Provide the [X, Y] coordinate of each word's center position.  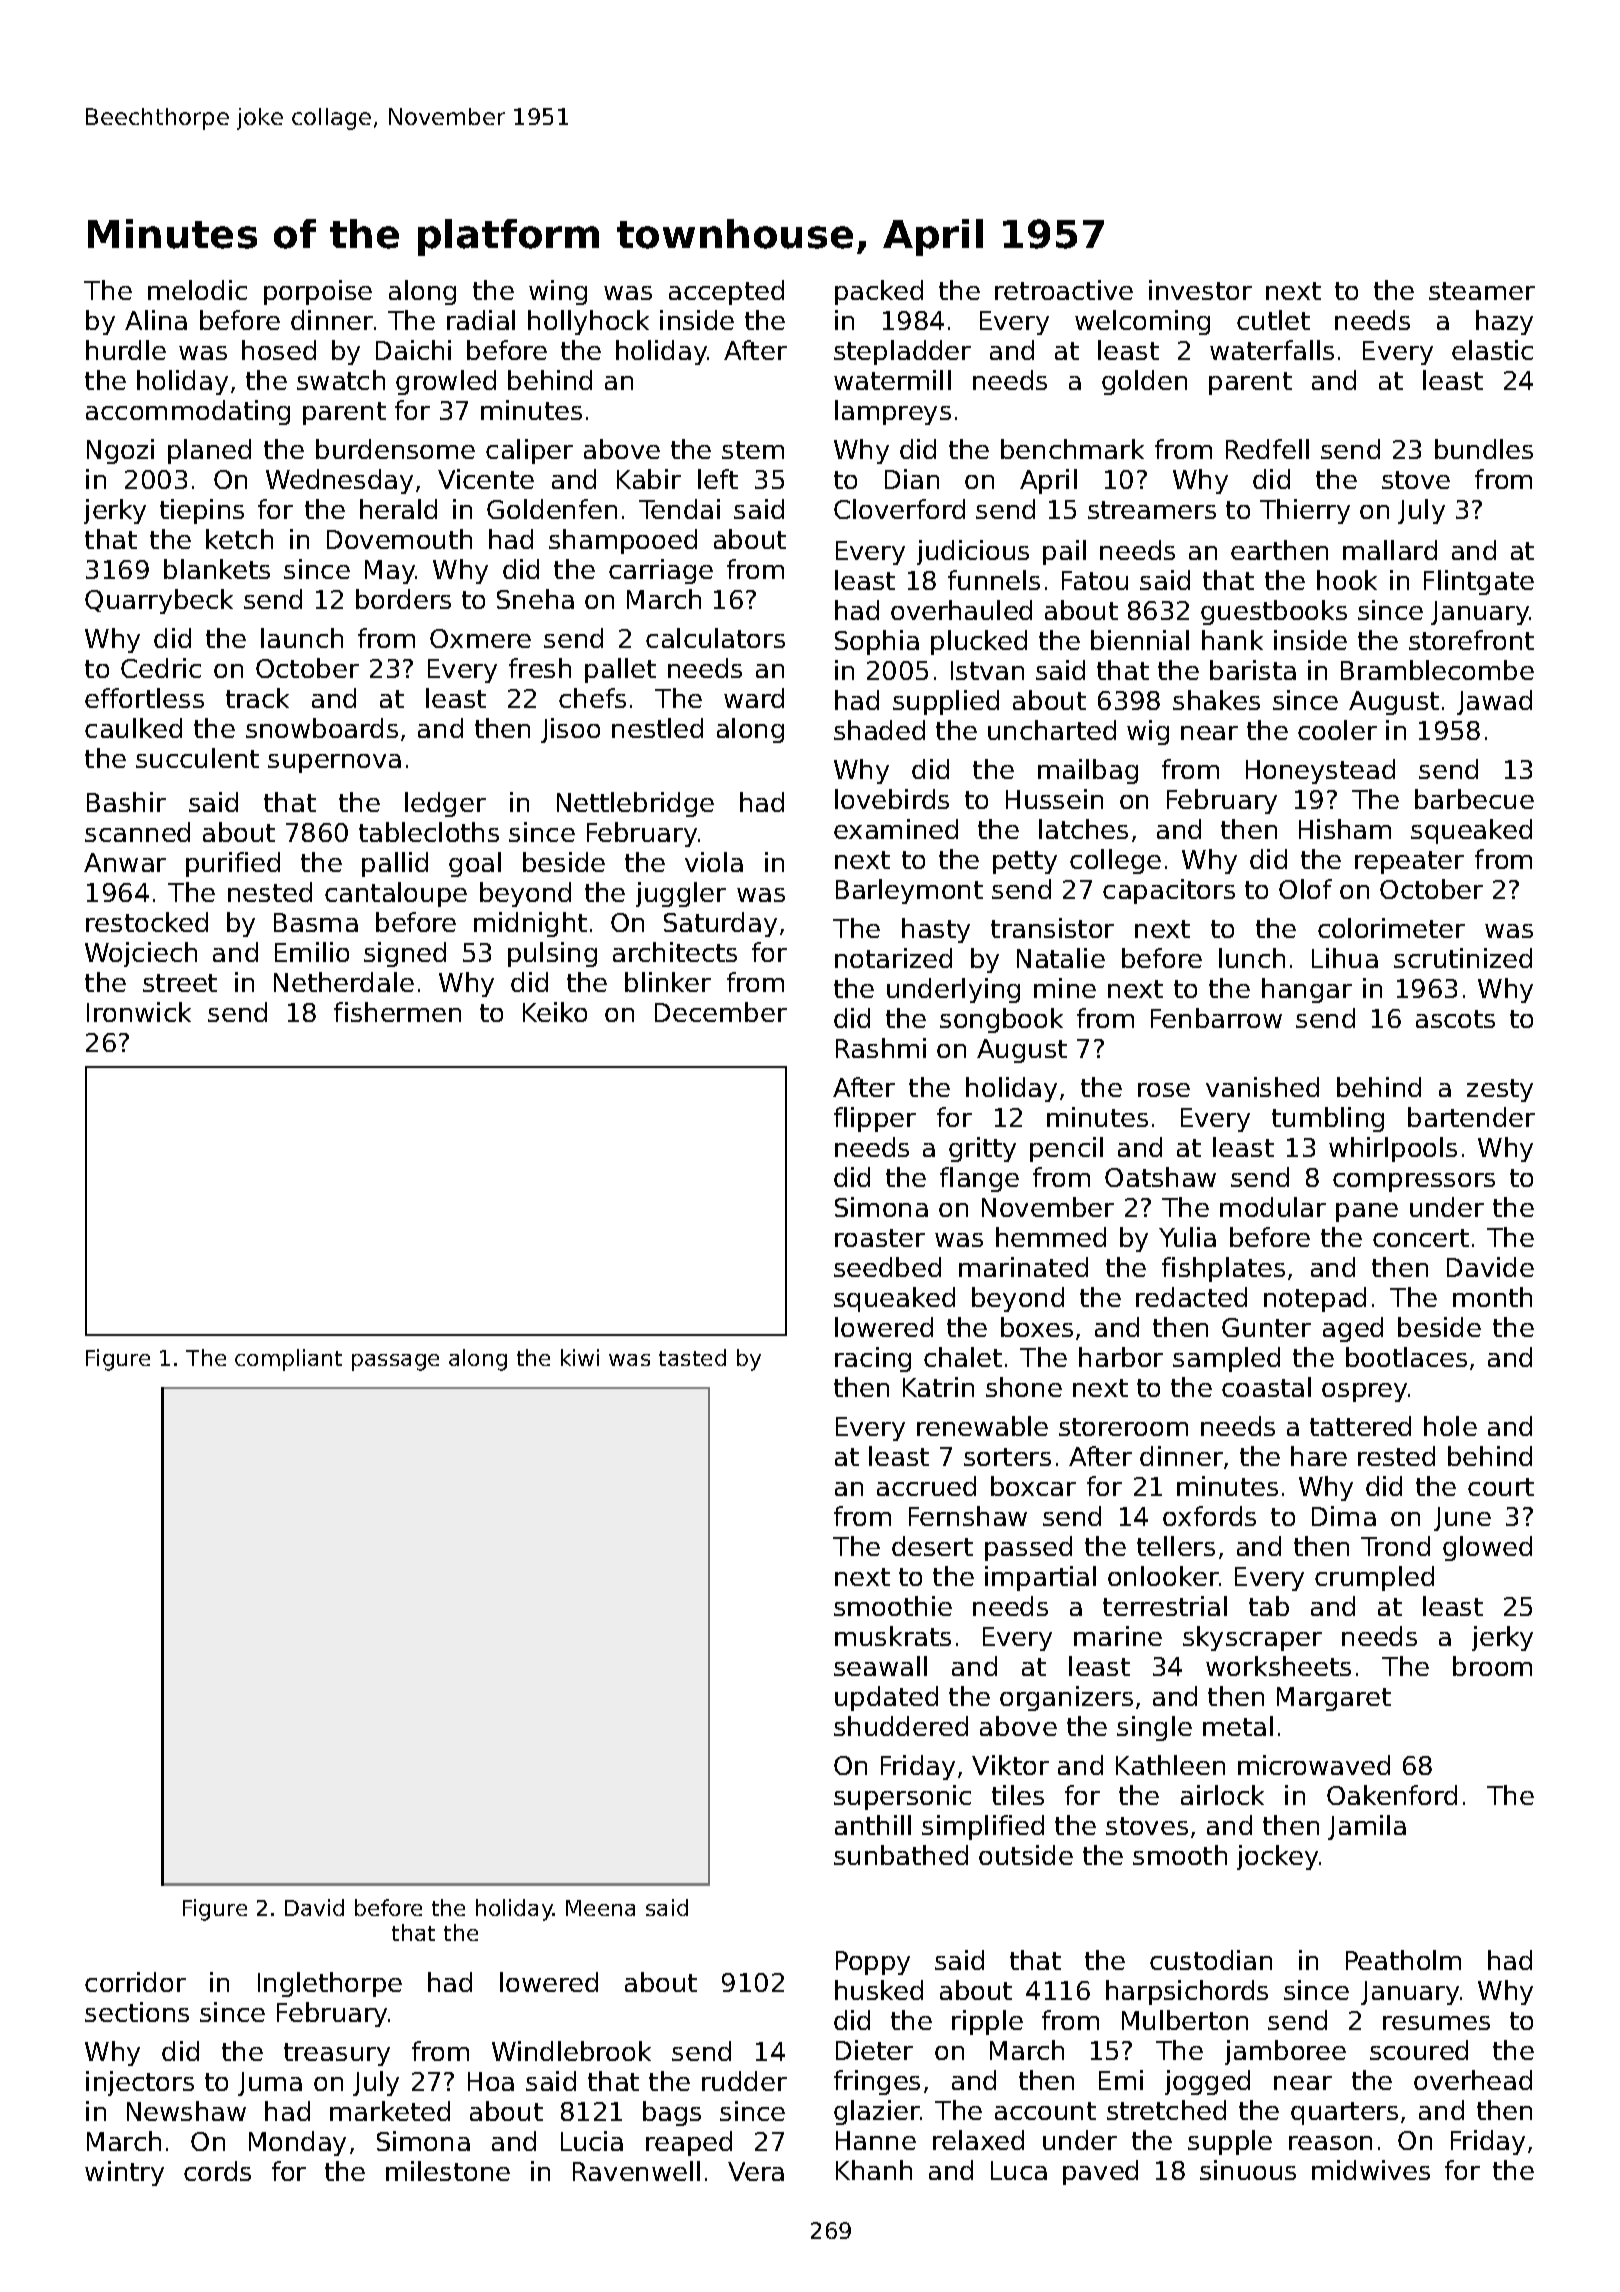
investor [1200, 290]
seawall [880, 1666]
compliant [288, 1360]
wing [558, 292]
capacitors [1169, 891]
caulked [133, 728]
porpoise [318, 292]
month [1492, 1297]
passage [395, 1362]
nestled [657, 728]
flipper [875, 1119]
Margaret [1334, 1699]
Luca [1019, 2170]
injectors [140, 2083]
